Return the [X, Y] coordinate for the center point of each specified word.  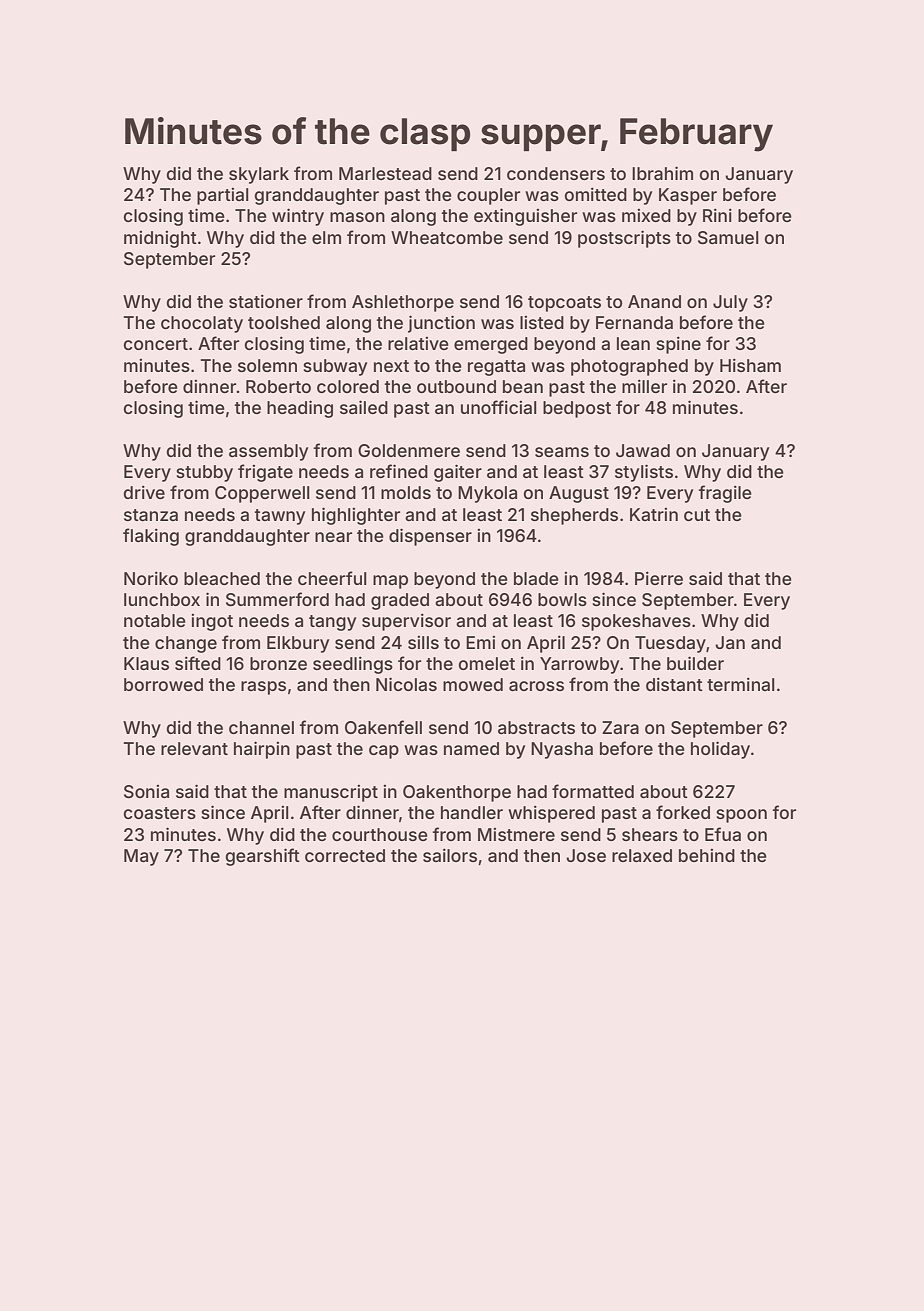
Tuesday [670, 644]
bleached [222, 578]
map [390, 582]
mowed [473, 684]
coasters [159, 813]
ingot [212, 622]
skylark [259, 175]
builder [695, 663]
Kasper [688, 196]
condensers [556, 173]
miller [644, 386]
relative [418, 343]
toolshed [284, 322]
